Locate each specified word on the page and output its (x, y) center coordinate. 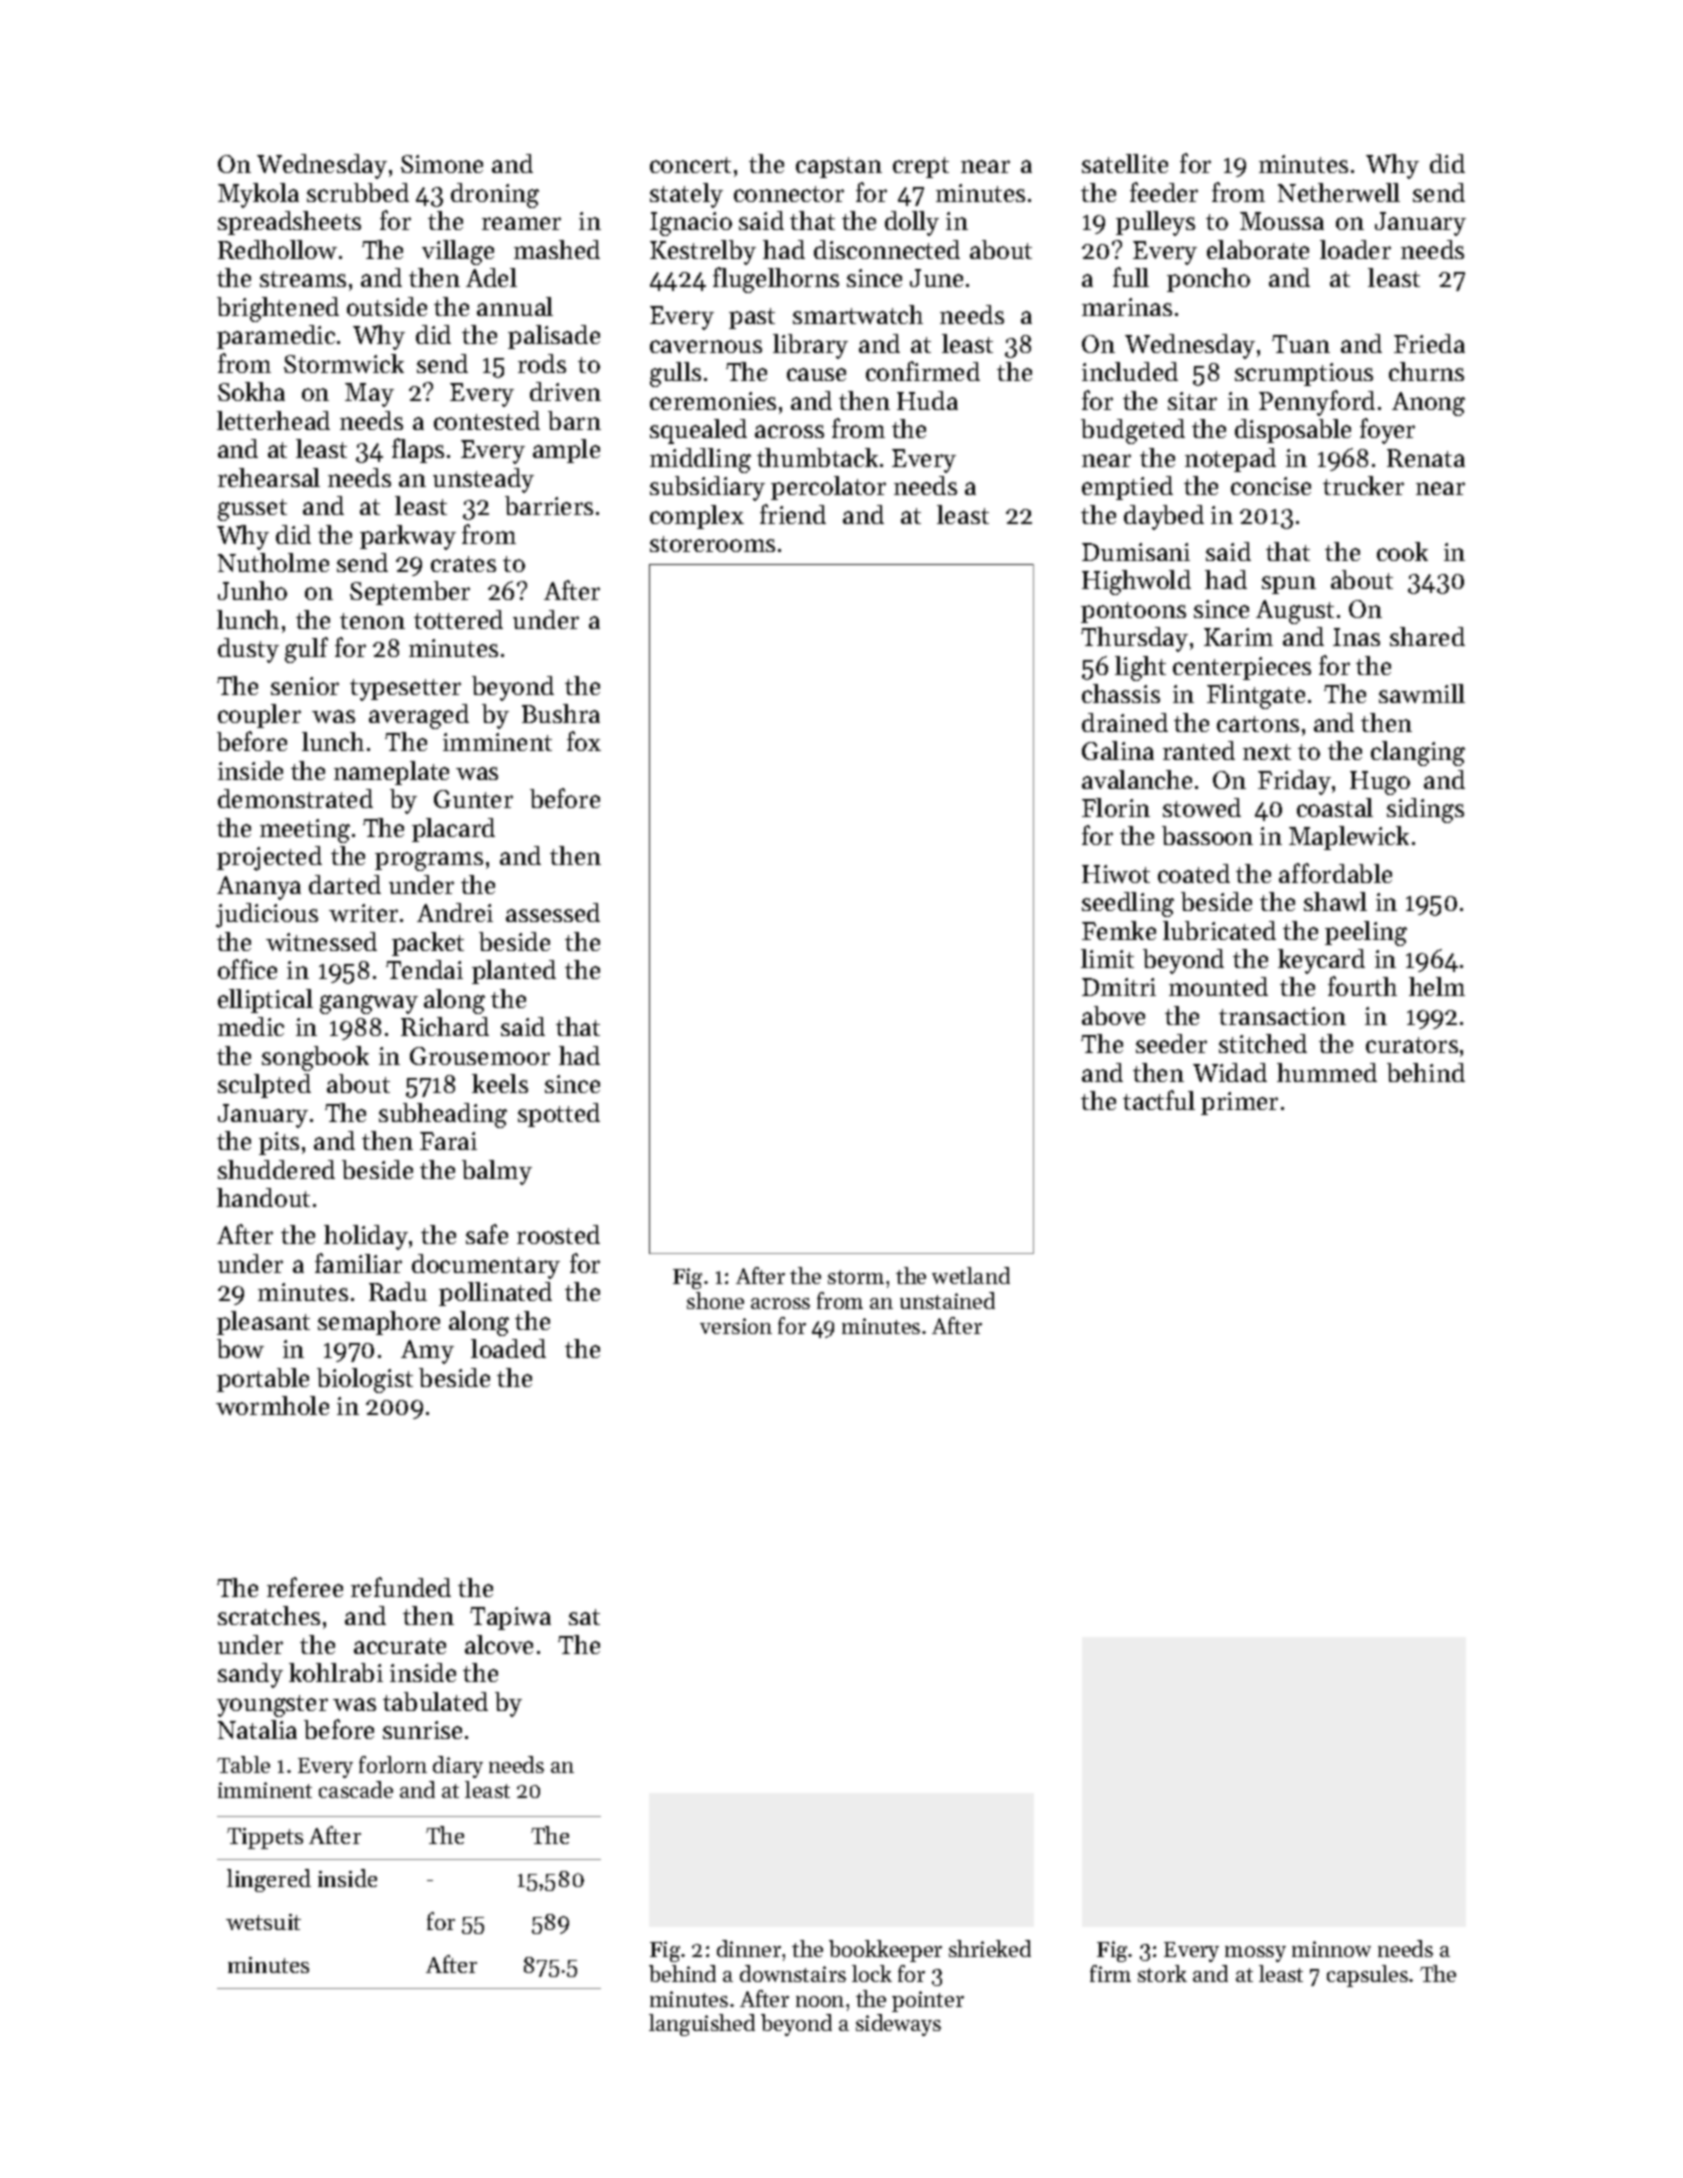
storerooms (712, 544)
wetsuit (263, 1922)
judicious (267, 915)
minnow (1331, 1949)
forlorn (393, 1764)
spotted (559, 1115)
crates (463, 564)
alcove (499, 1644)
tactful (1159, 1100)
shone (715, 1300)
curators (1412, 1045)
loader (1355, 249)
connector (789, 194)
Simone (442, 164)
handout (263, 1197)
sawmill (1422, 693)
